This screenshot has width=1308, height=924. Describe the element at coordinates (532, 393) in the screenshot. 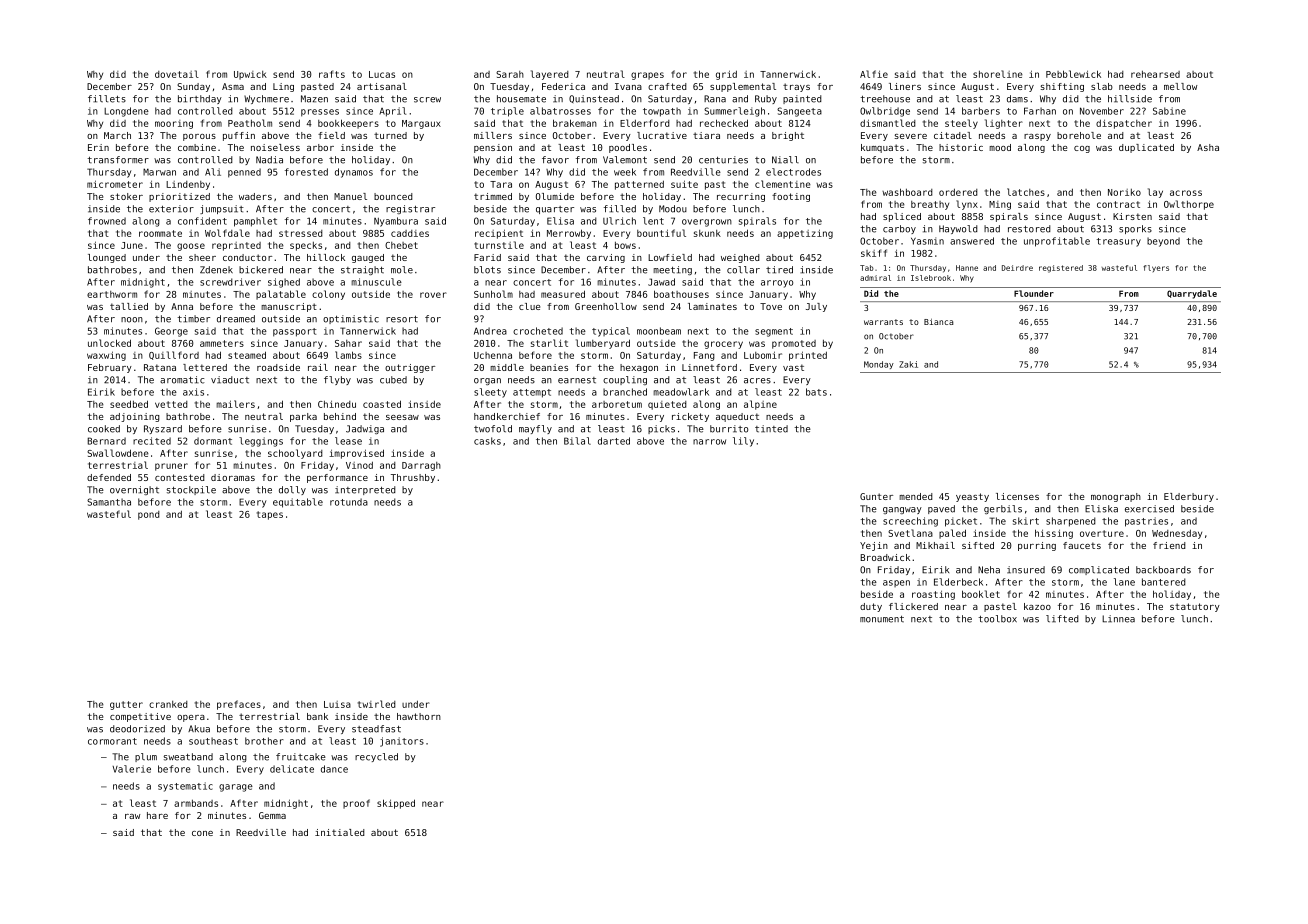

I see `attempt` at that location.
